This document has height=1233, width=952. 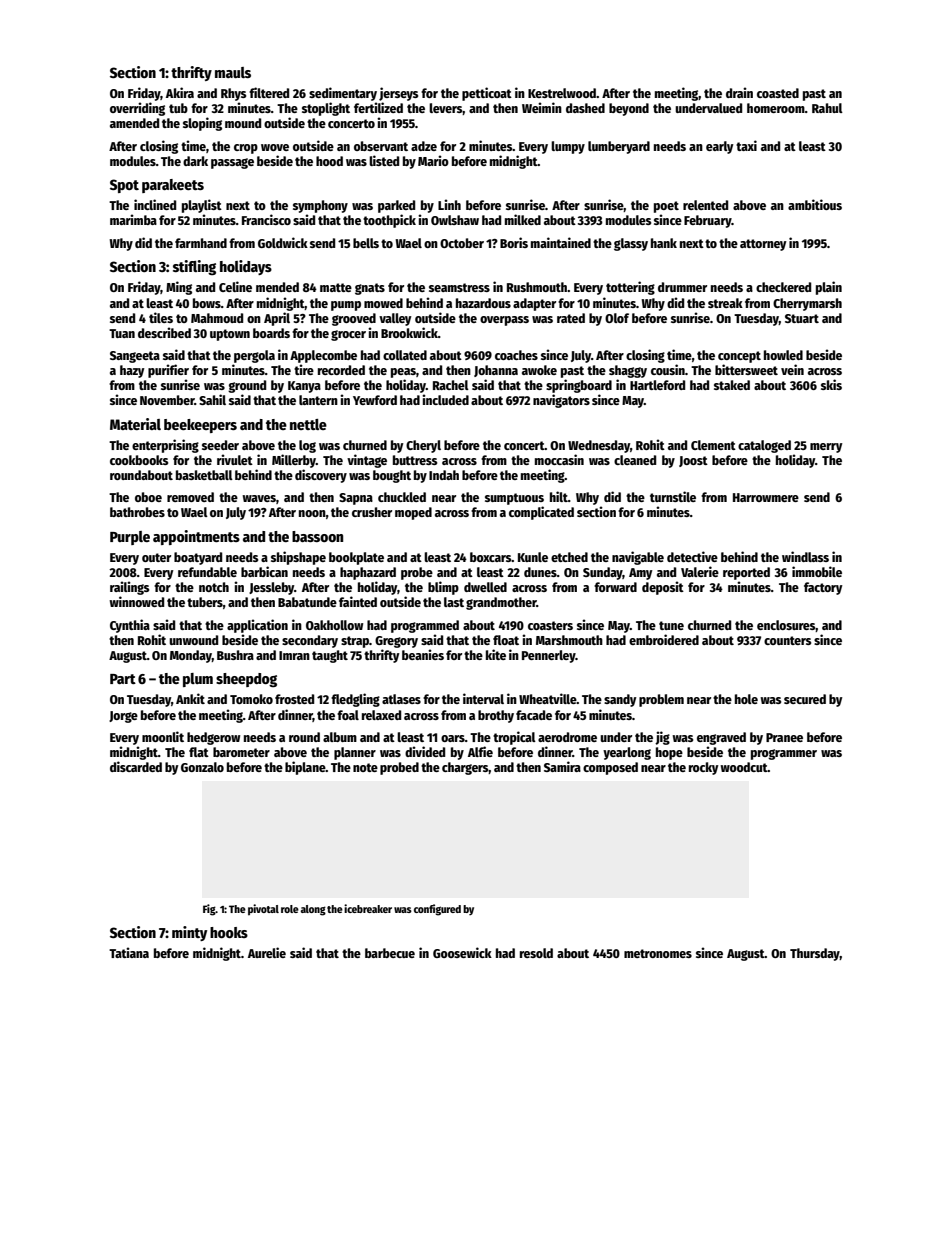 What do you see at coordinates (135, 424) in the document?
I see `Material` at bounding box center [135, 424].
